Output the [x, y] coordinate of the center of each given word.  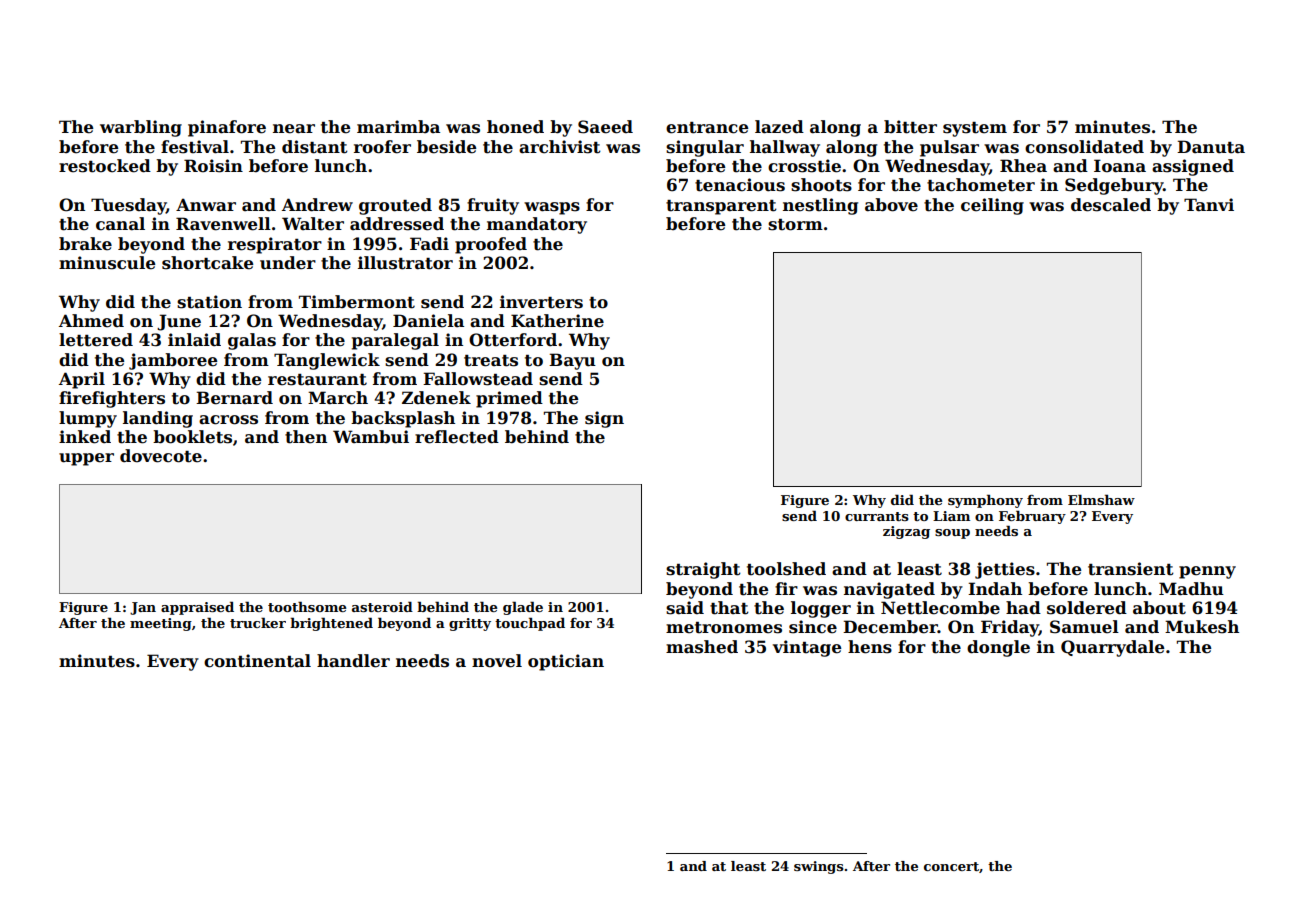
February [1032, 517]
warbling [141, 128]
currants [877, 516]
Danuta [1211, 147]
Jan [143, 608]
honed [515, 127]
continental [257, 661]
